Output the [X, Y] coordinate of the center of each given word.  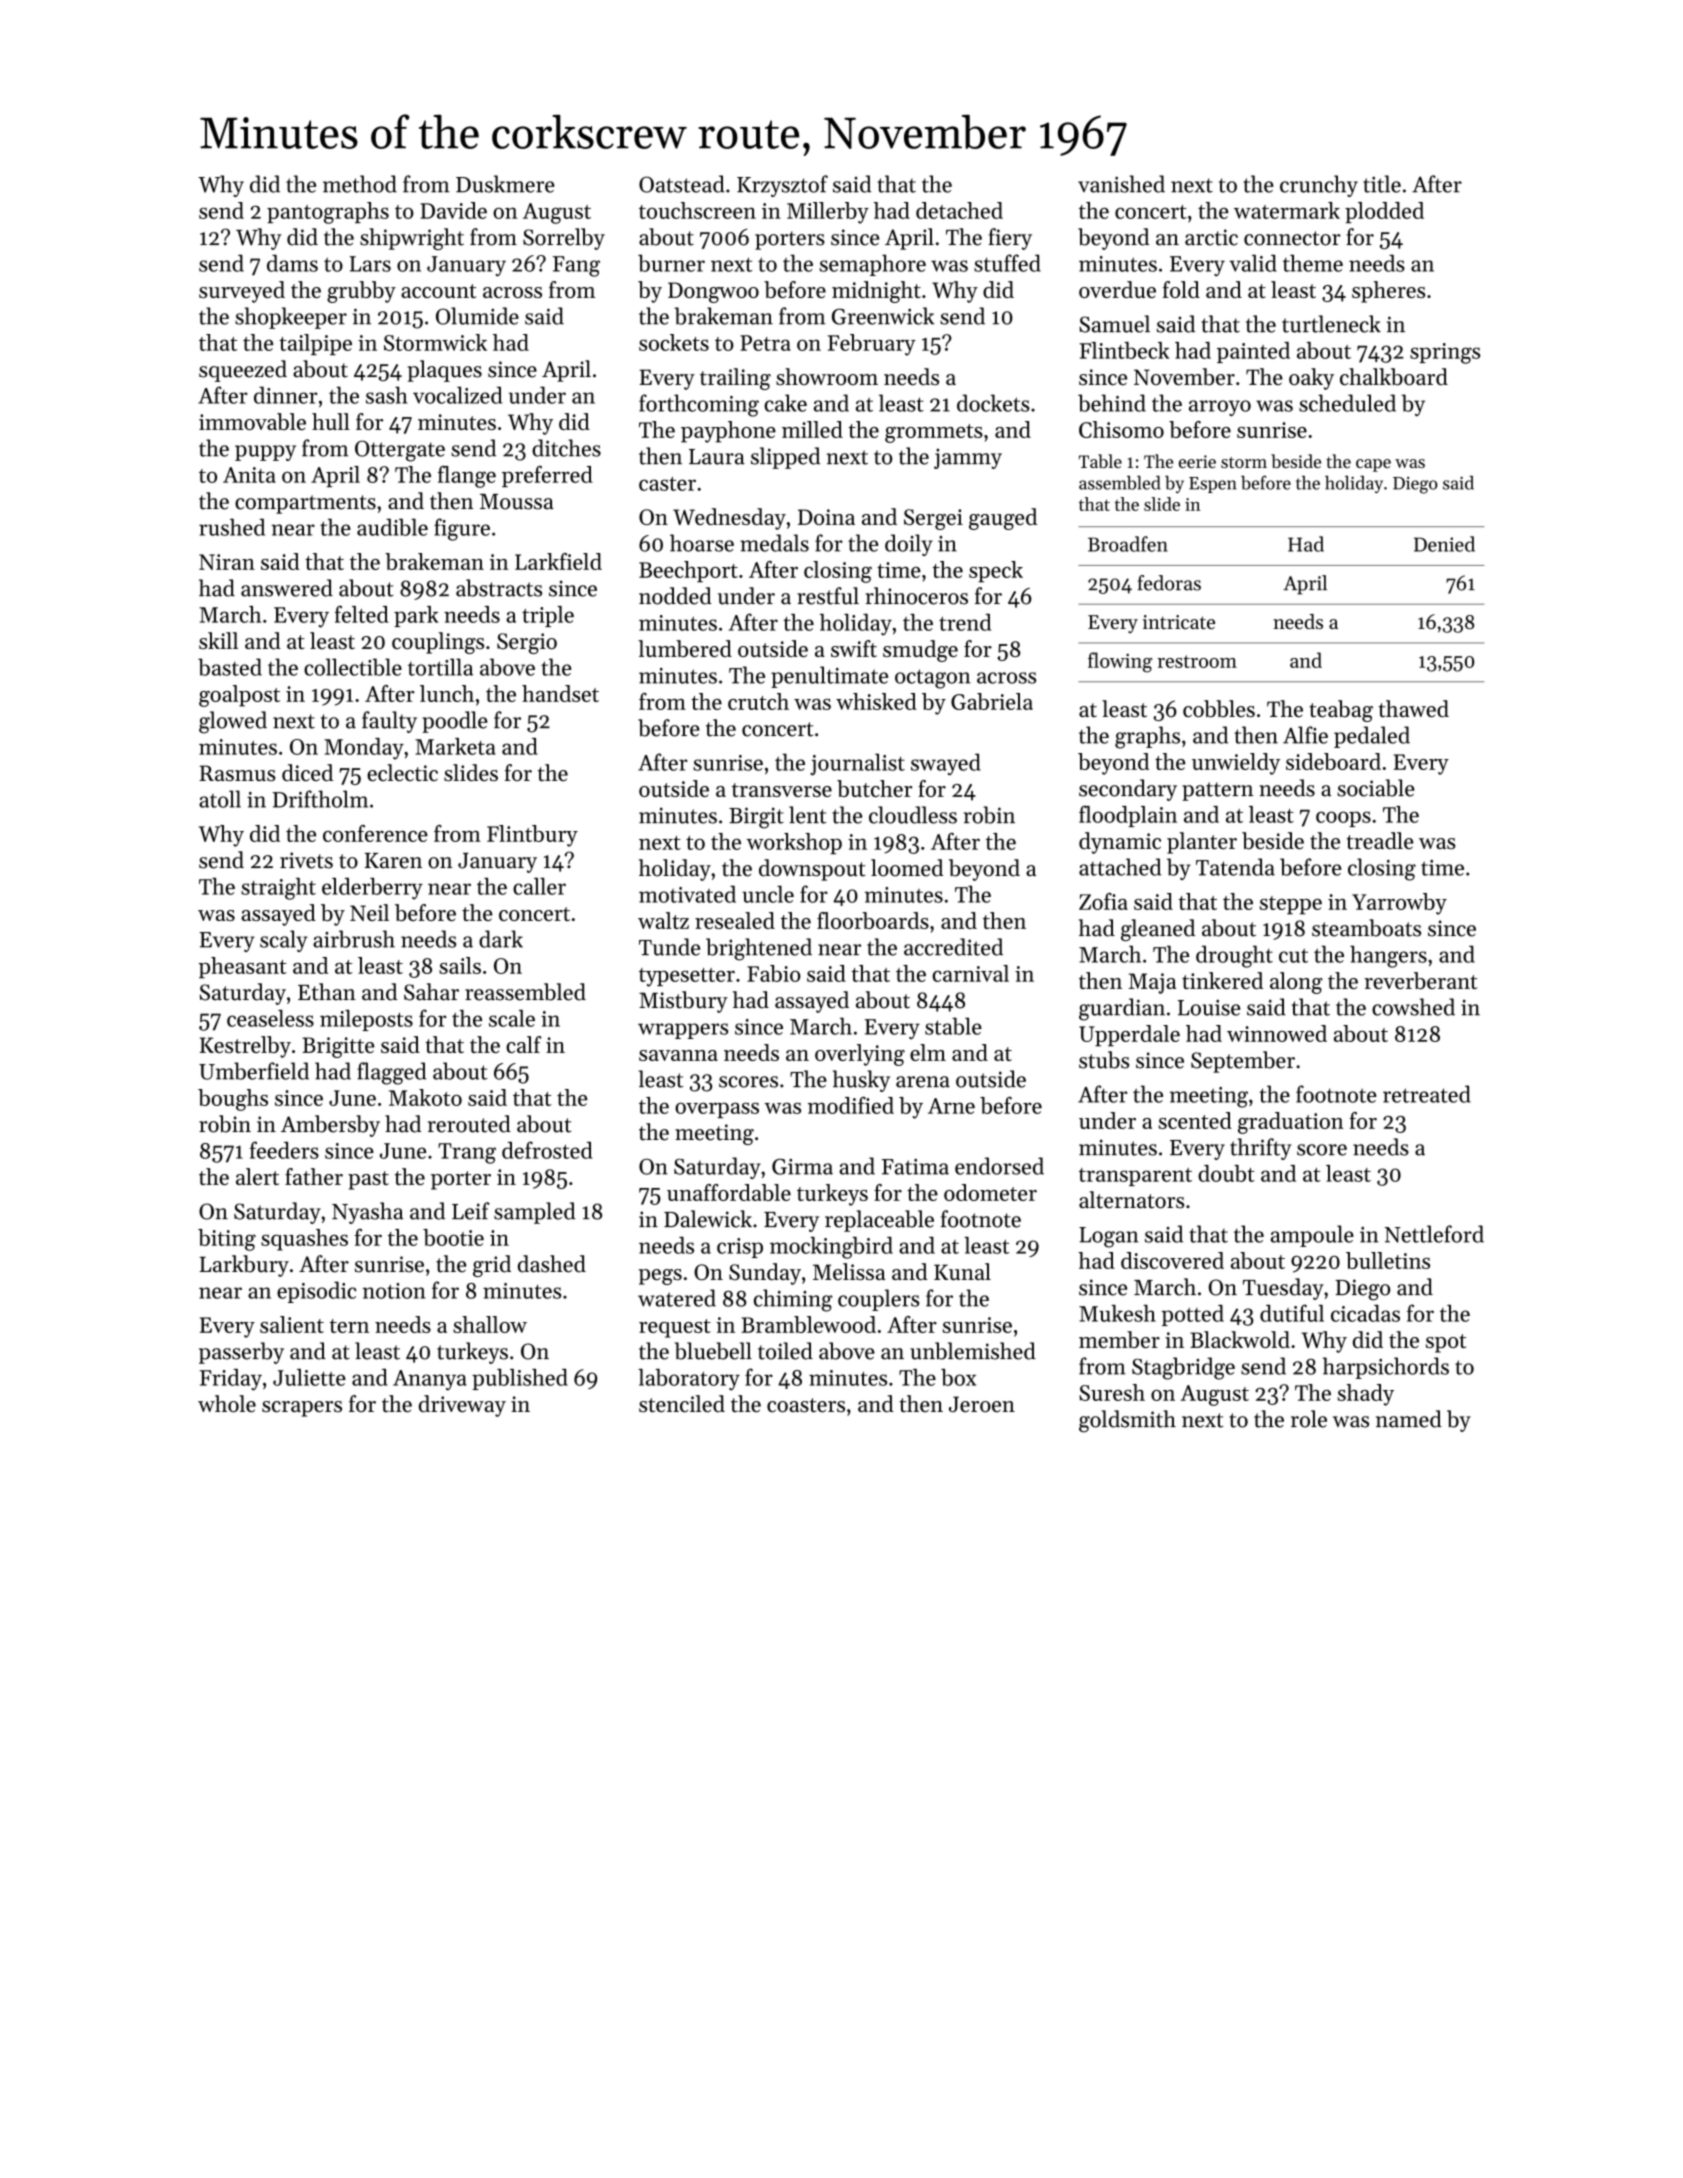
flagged [392, 1073]
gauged [1003, 519]
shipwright [412, 239]
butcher [874, 788]
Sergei [933, 519]
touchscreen [697, 210]
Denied [1444, 544]
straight [278, 889]
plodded [1384, 212]
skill [218, 640]
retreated [1427, 1094]
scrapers [302, 1409]
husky [861, 1081]
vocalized [457, 395]
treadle [1379, 840]
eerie [1197, 461]
